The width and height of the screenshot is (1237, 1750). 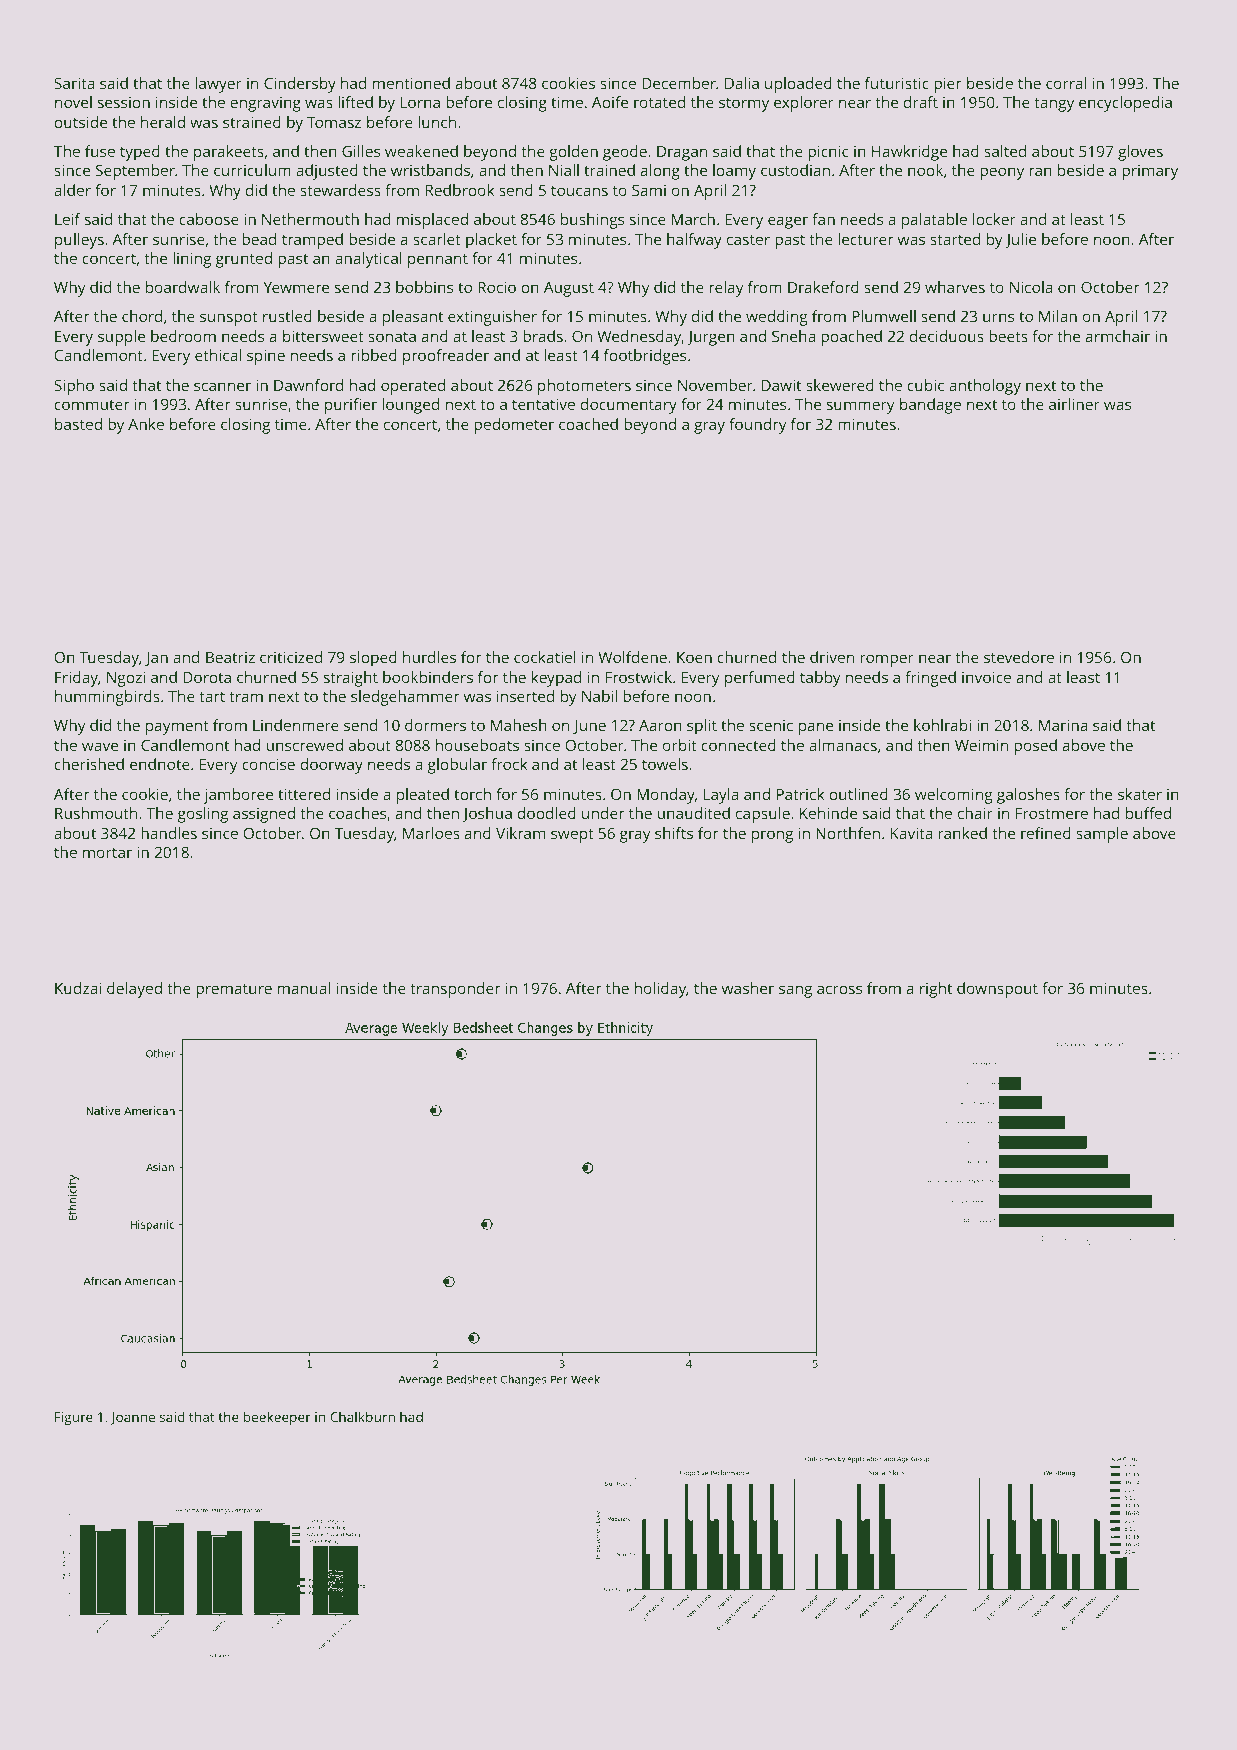 I want to click on downspout, so click(x=997, y=990).
